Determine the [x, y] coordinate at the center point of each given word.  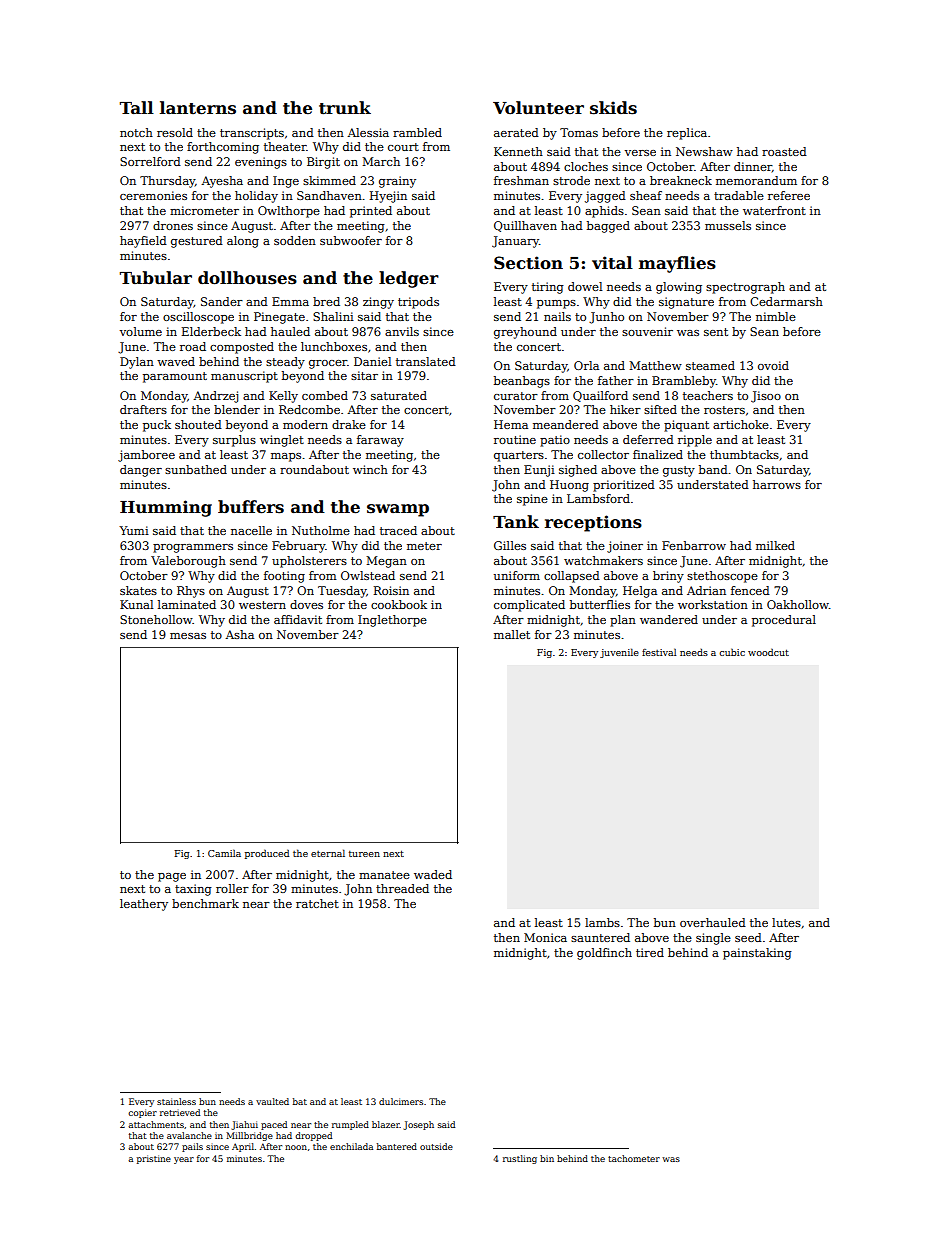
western [262, 605]
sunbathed [196, 469]
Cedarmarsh [786, 301]
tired [650, 952]
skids [613, 108]
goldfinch [604, 954]
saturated [399, 395]
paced [274, 1125]
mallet [512, 634]
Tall [137, 108]
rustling [520, 1159]
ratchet [317, 903]
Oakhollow [798, 604]
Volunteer [538, 108]
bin [547, 1158]
